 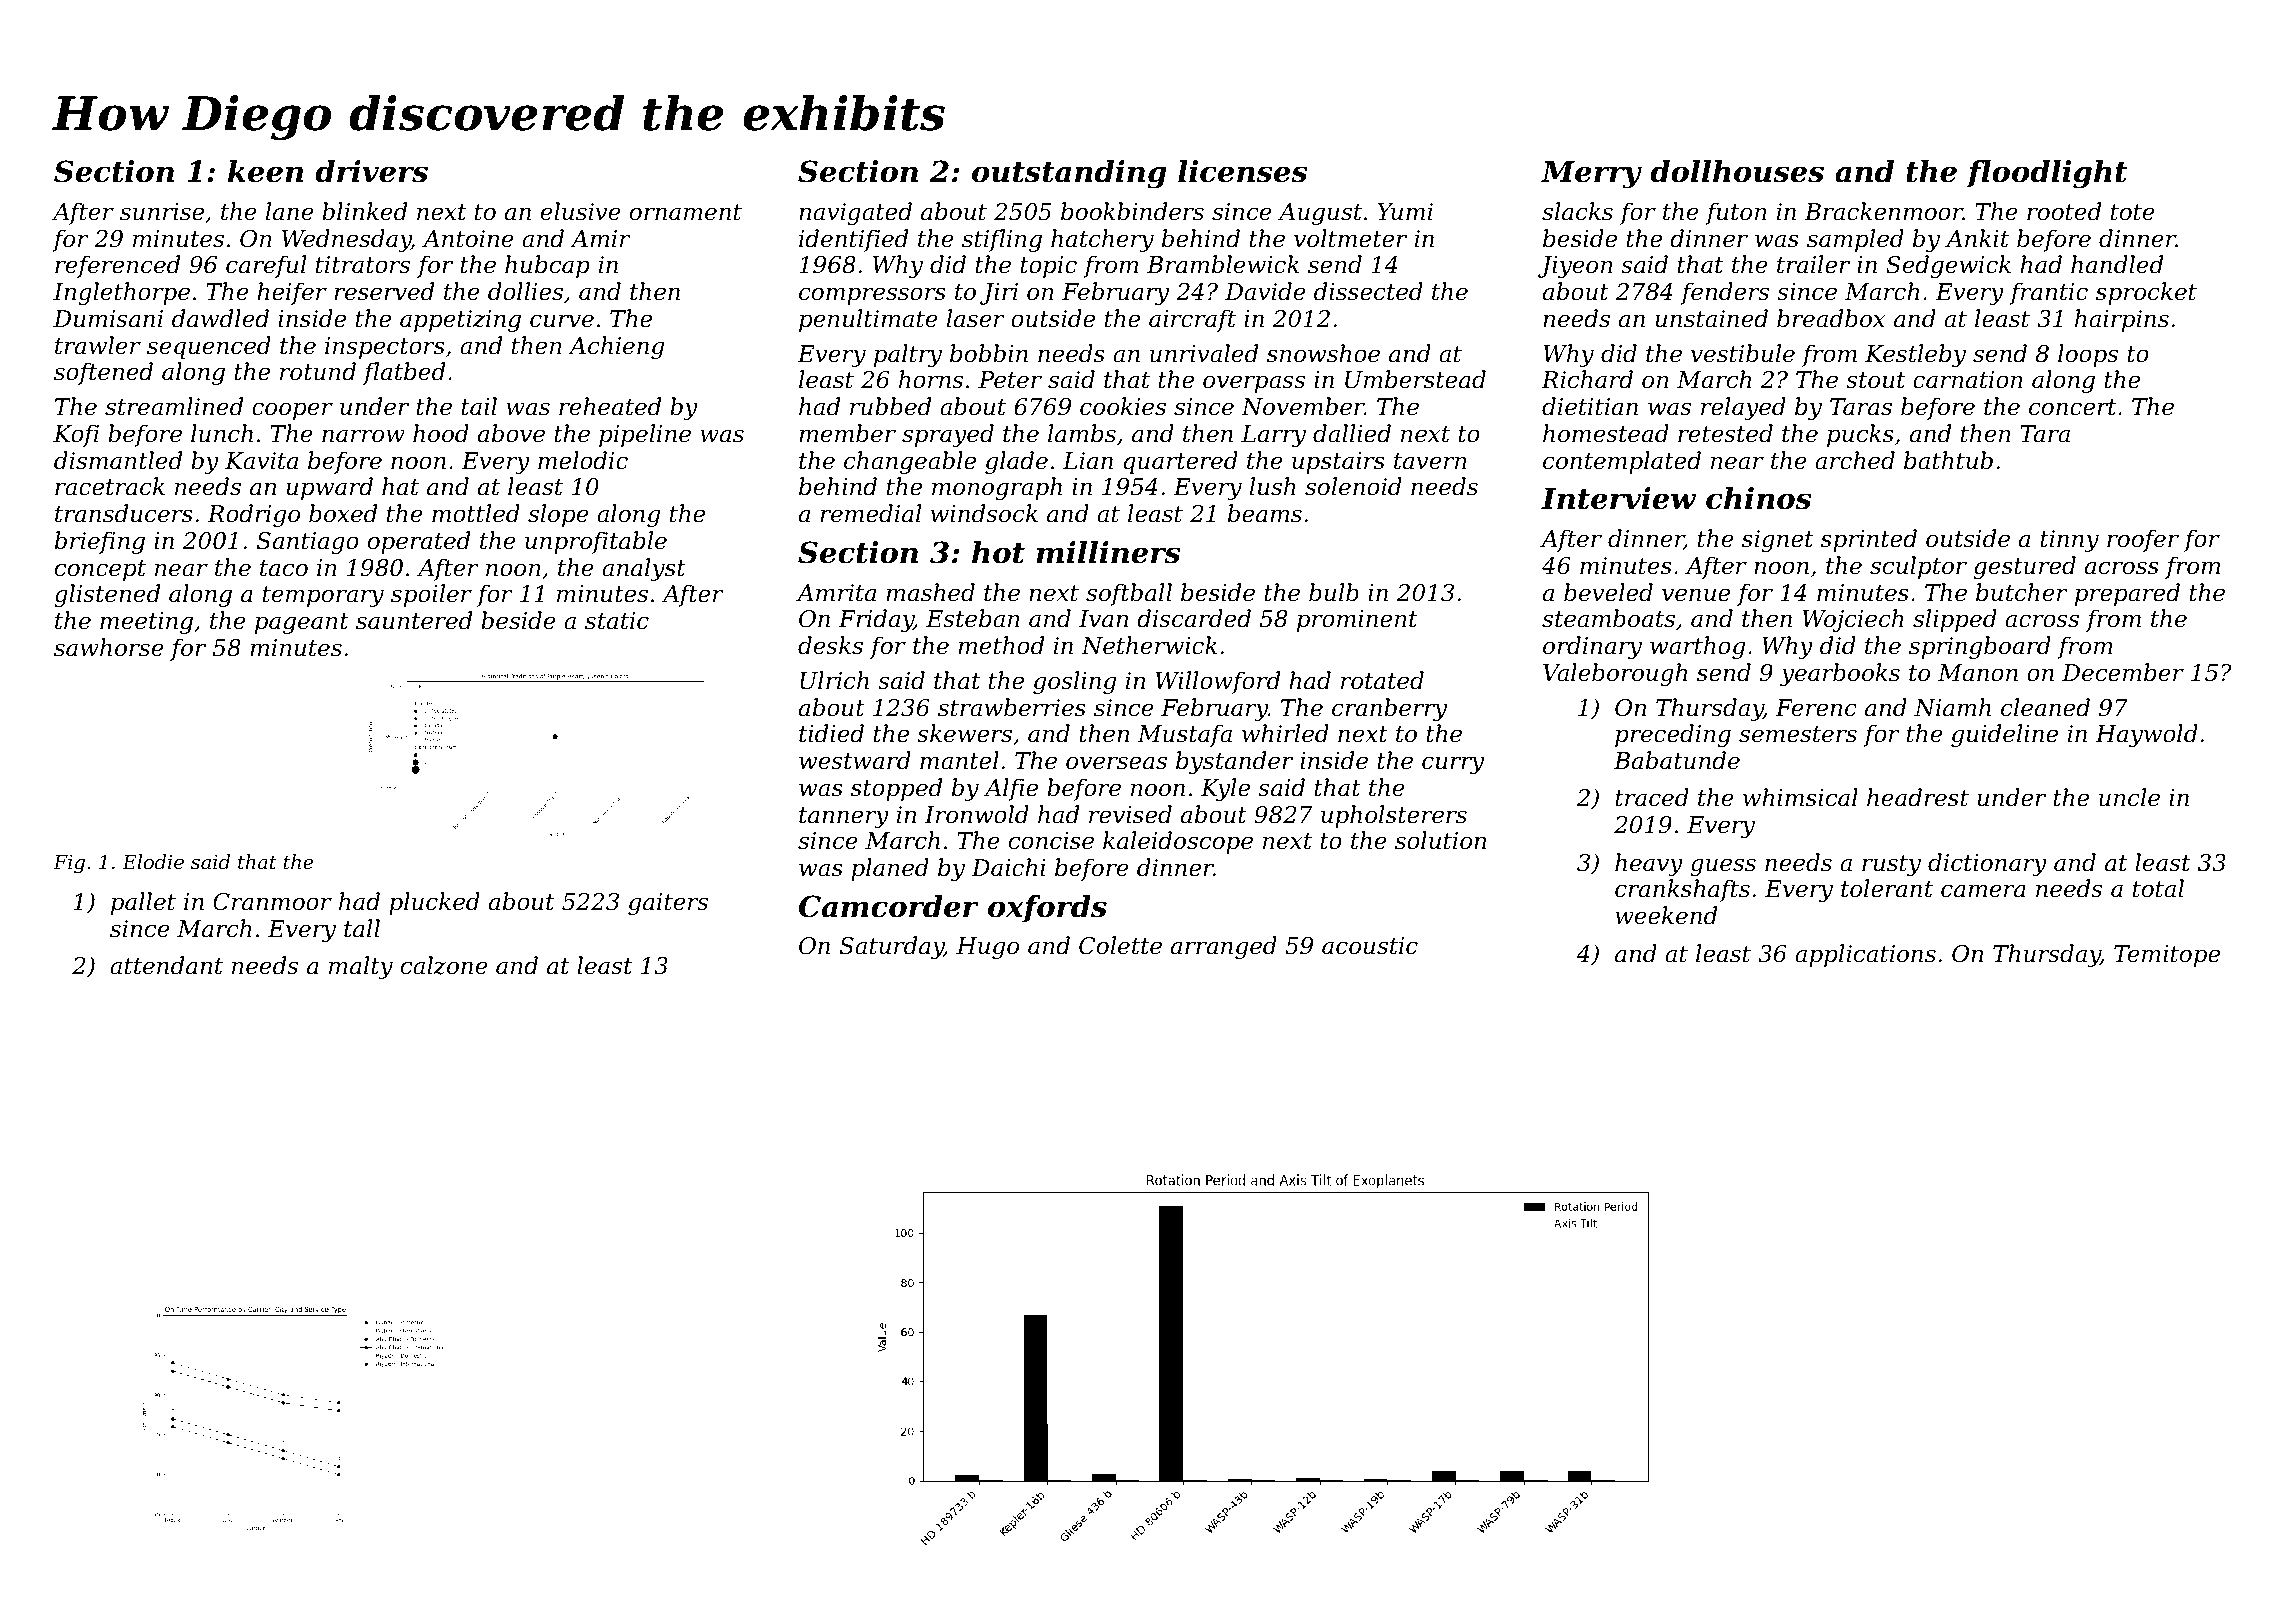 What do you see at coordinates (1696, 595) in the screenshot?
I see `venue` at bounding box center [1696, 595].
